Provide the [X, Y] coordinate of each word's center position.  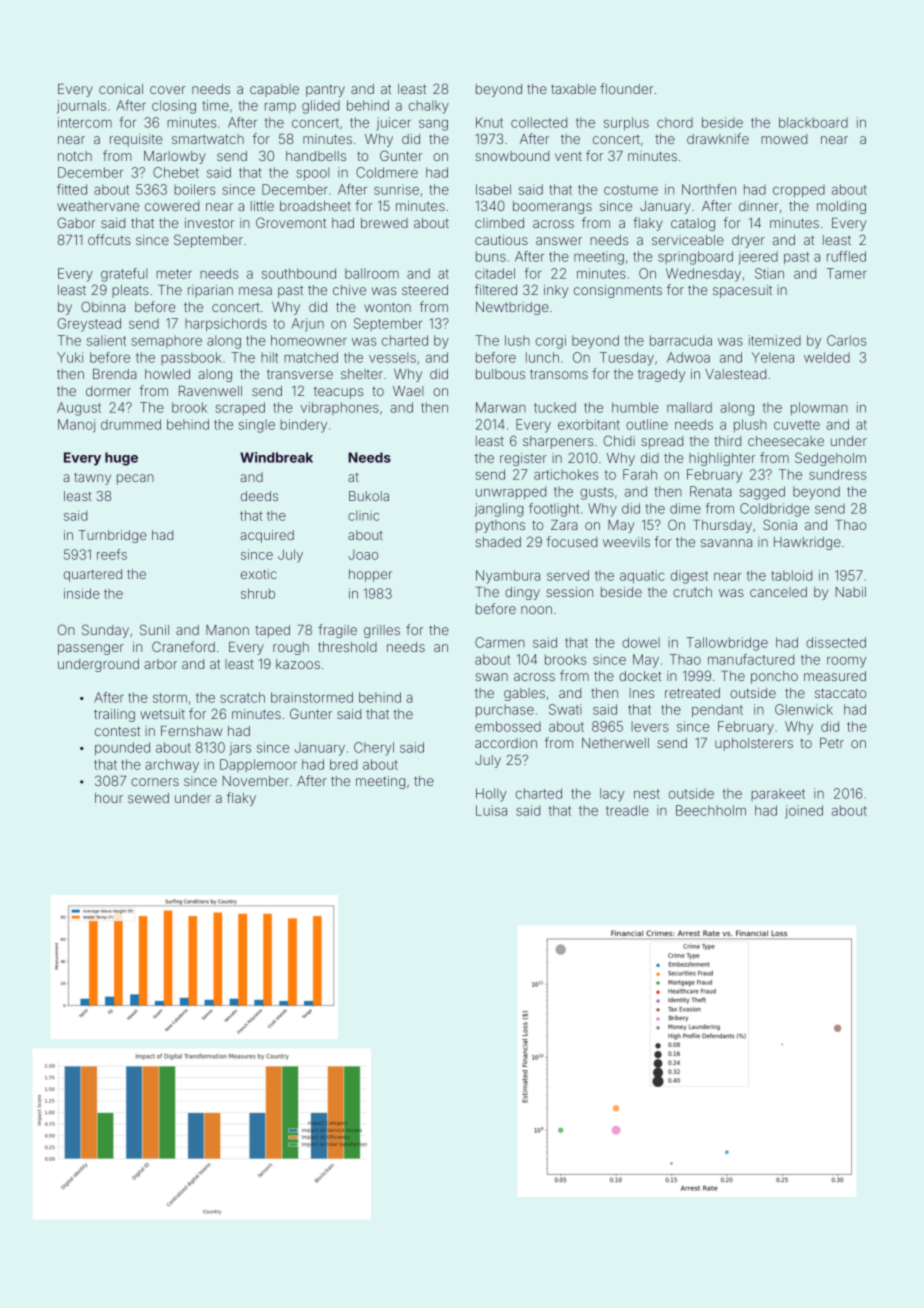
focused [571, 541]
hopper [370, 575]
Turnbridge [113, 536]
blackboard [813, 122]
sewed [148, 798]
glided [321, 107]
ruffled [846, 256]
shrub [258, 593]
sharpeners [558, 442]
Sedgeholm [830, 459]
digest [689, 577]
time [215, 105]
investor [209, 223]
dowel [641, 642]
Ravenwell [210, 391]
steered [425, 290]
